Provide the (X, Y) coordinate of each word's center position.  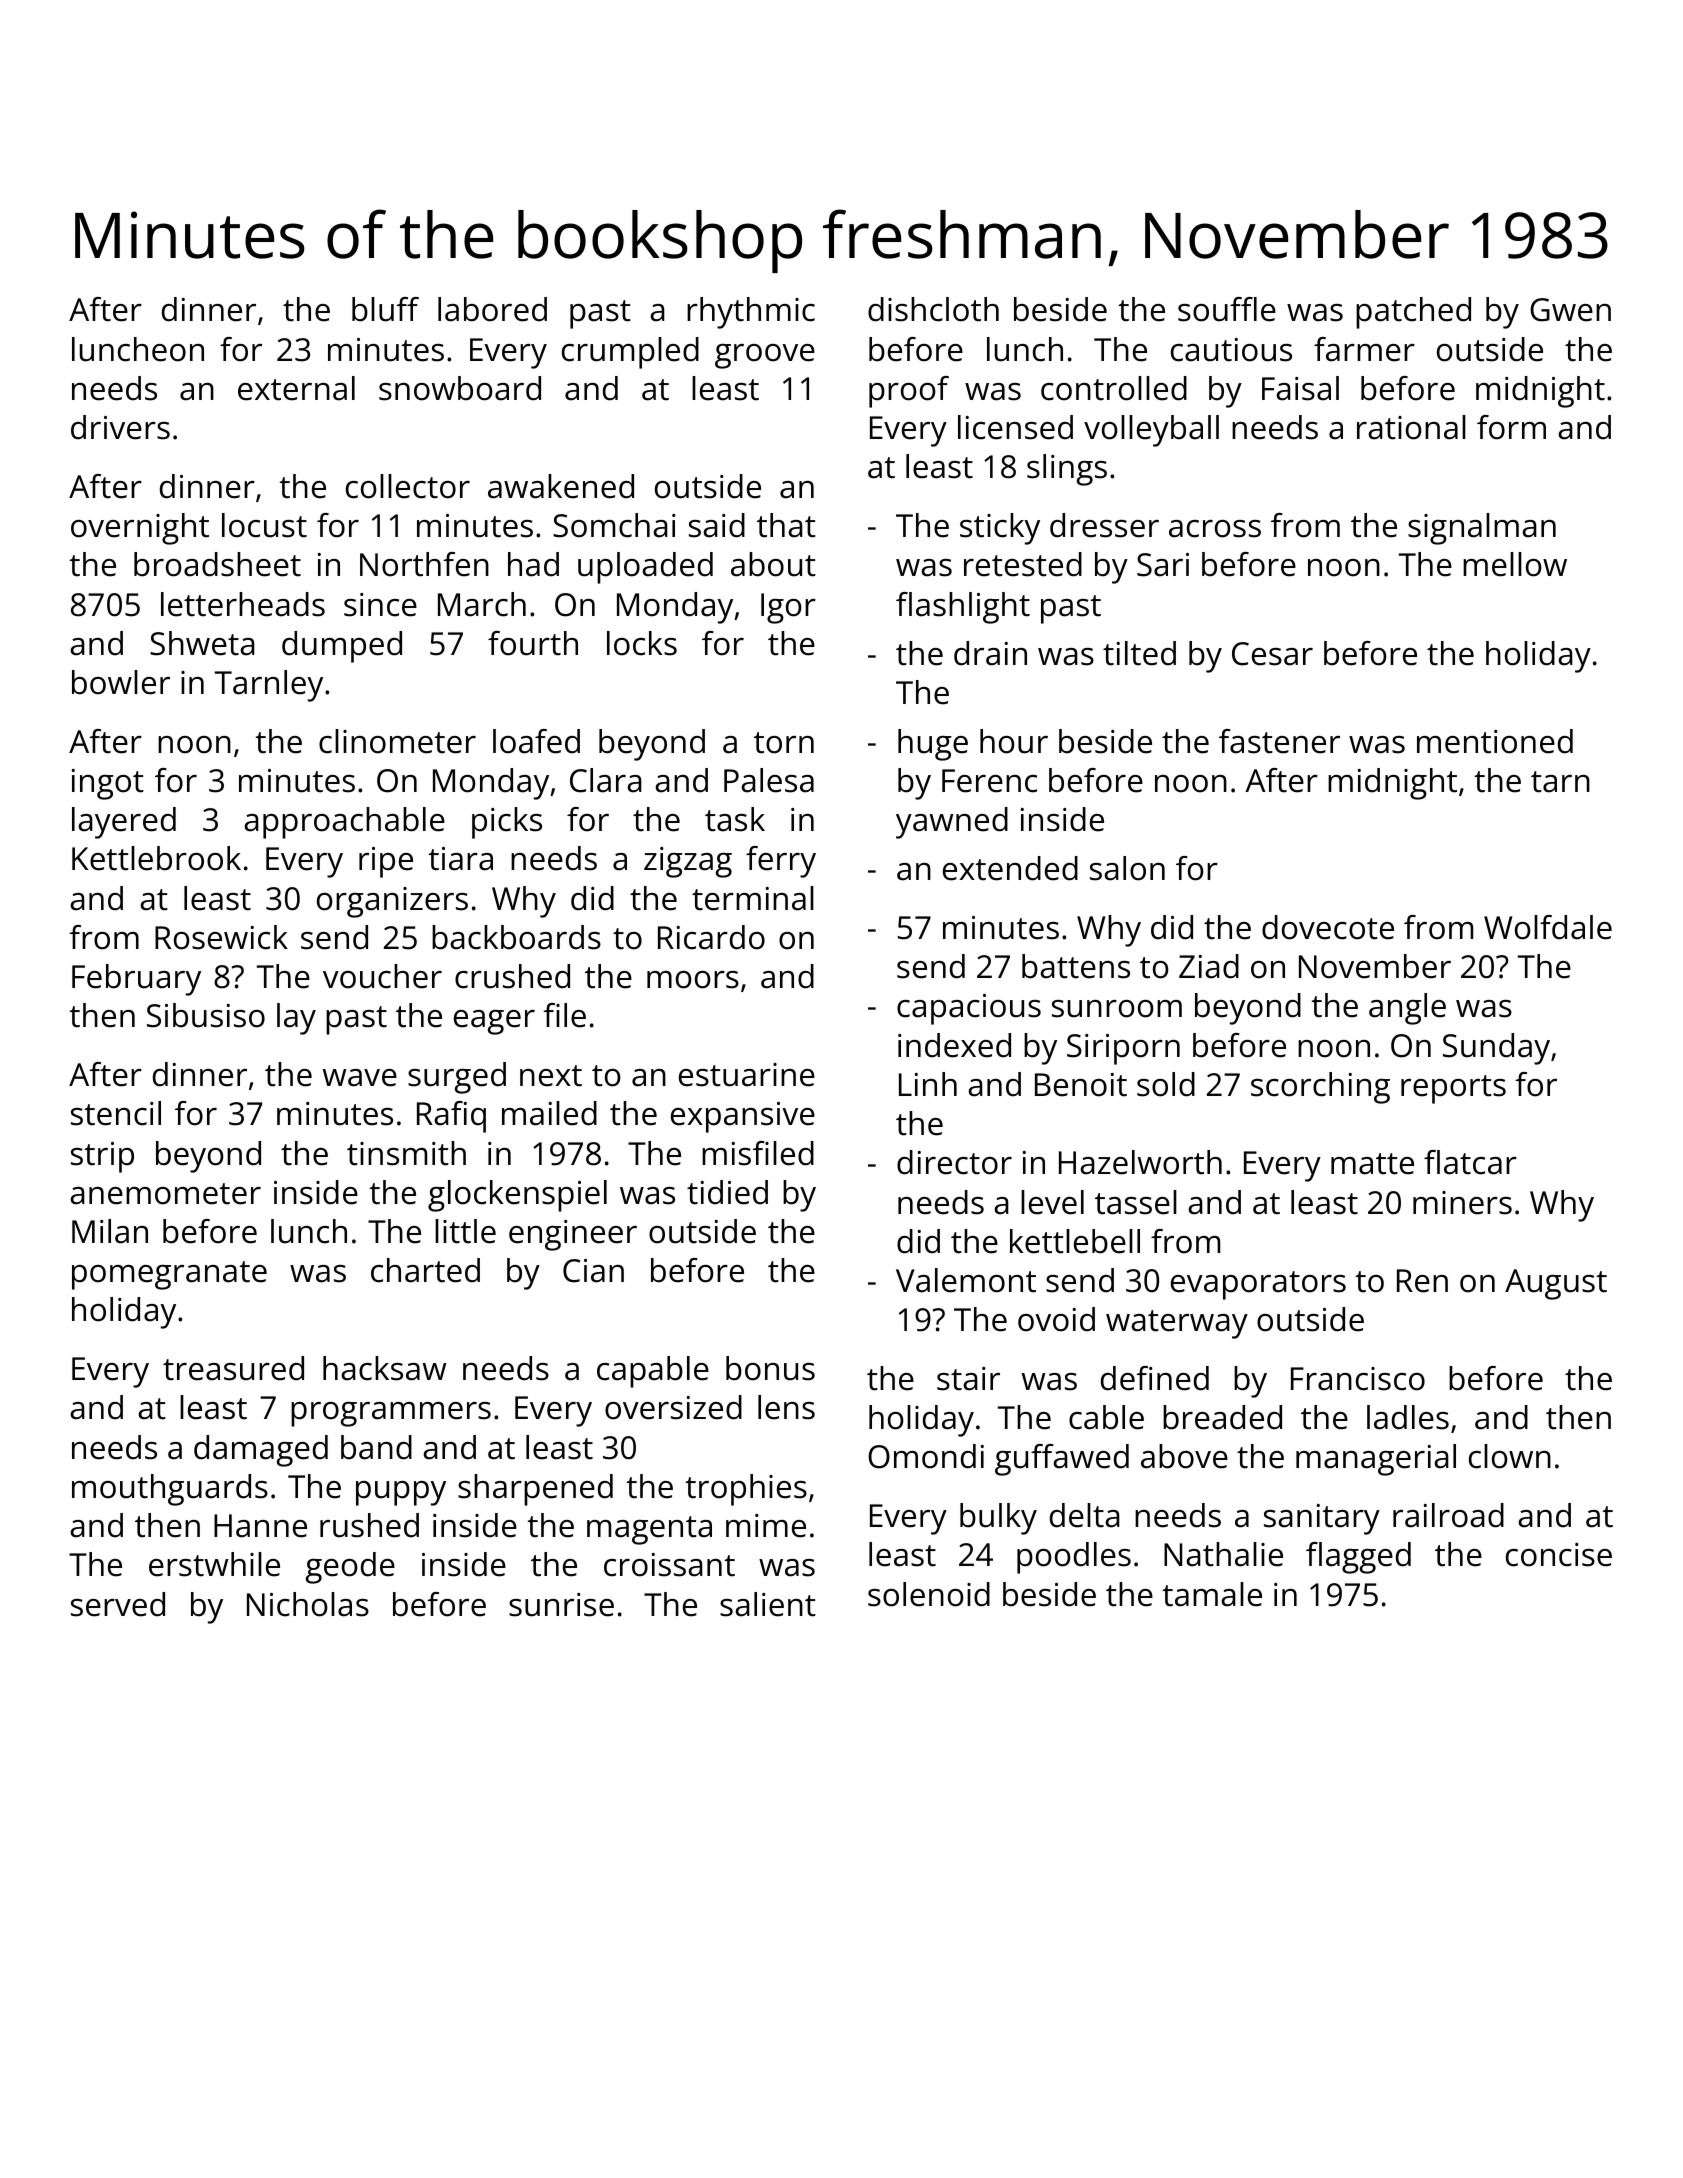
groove (765, 356)
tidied (727, 1192)
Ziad (1209, 966)
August (1556, 1284)
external (296, 388)
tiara (460, 859)
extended (1010, 868)
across (1215, 529)
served (118, 1604)
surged (457, 1078)
